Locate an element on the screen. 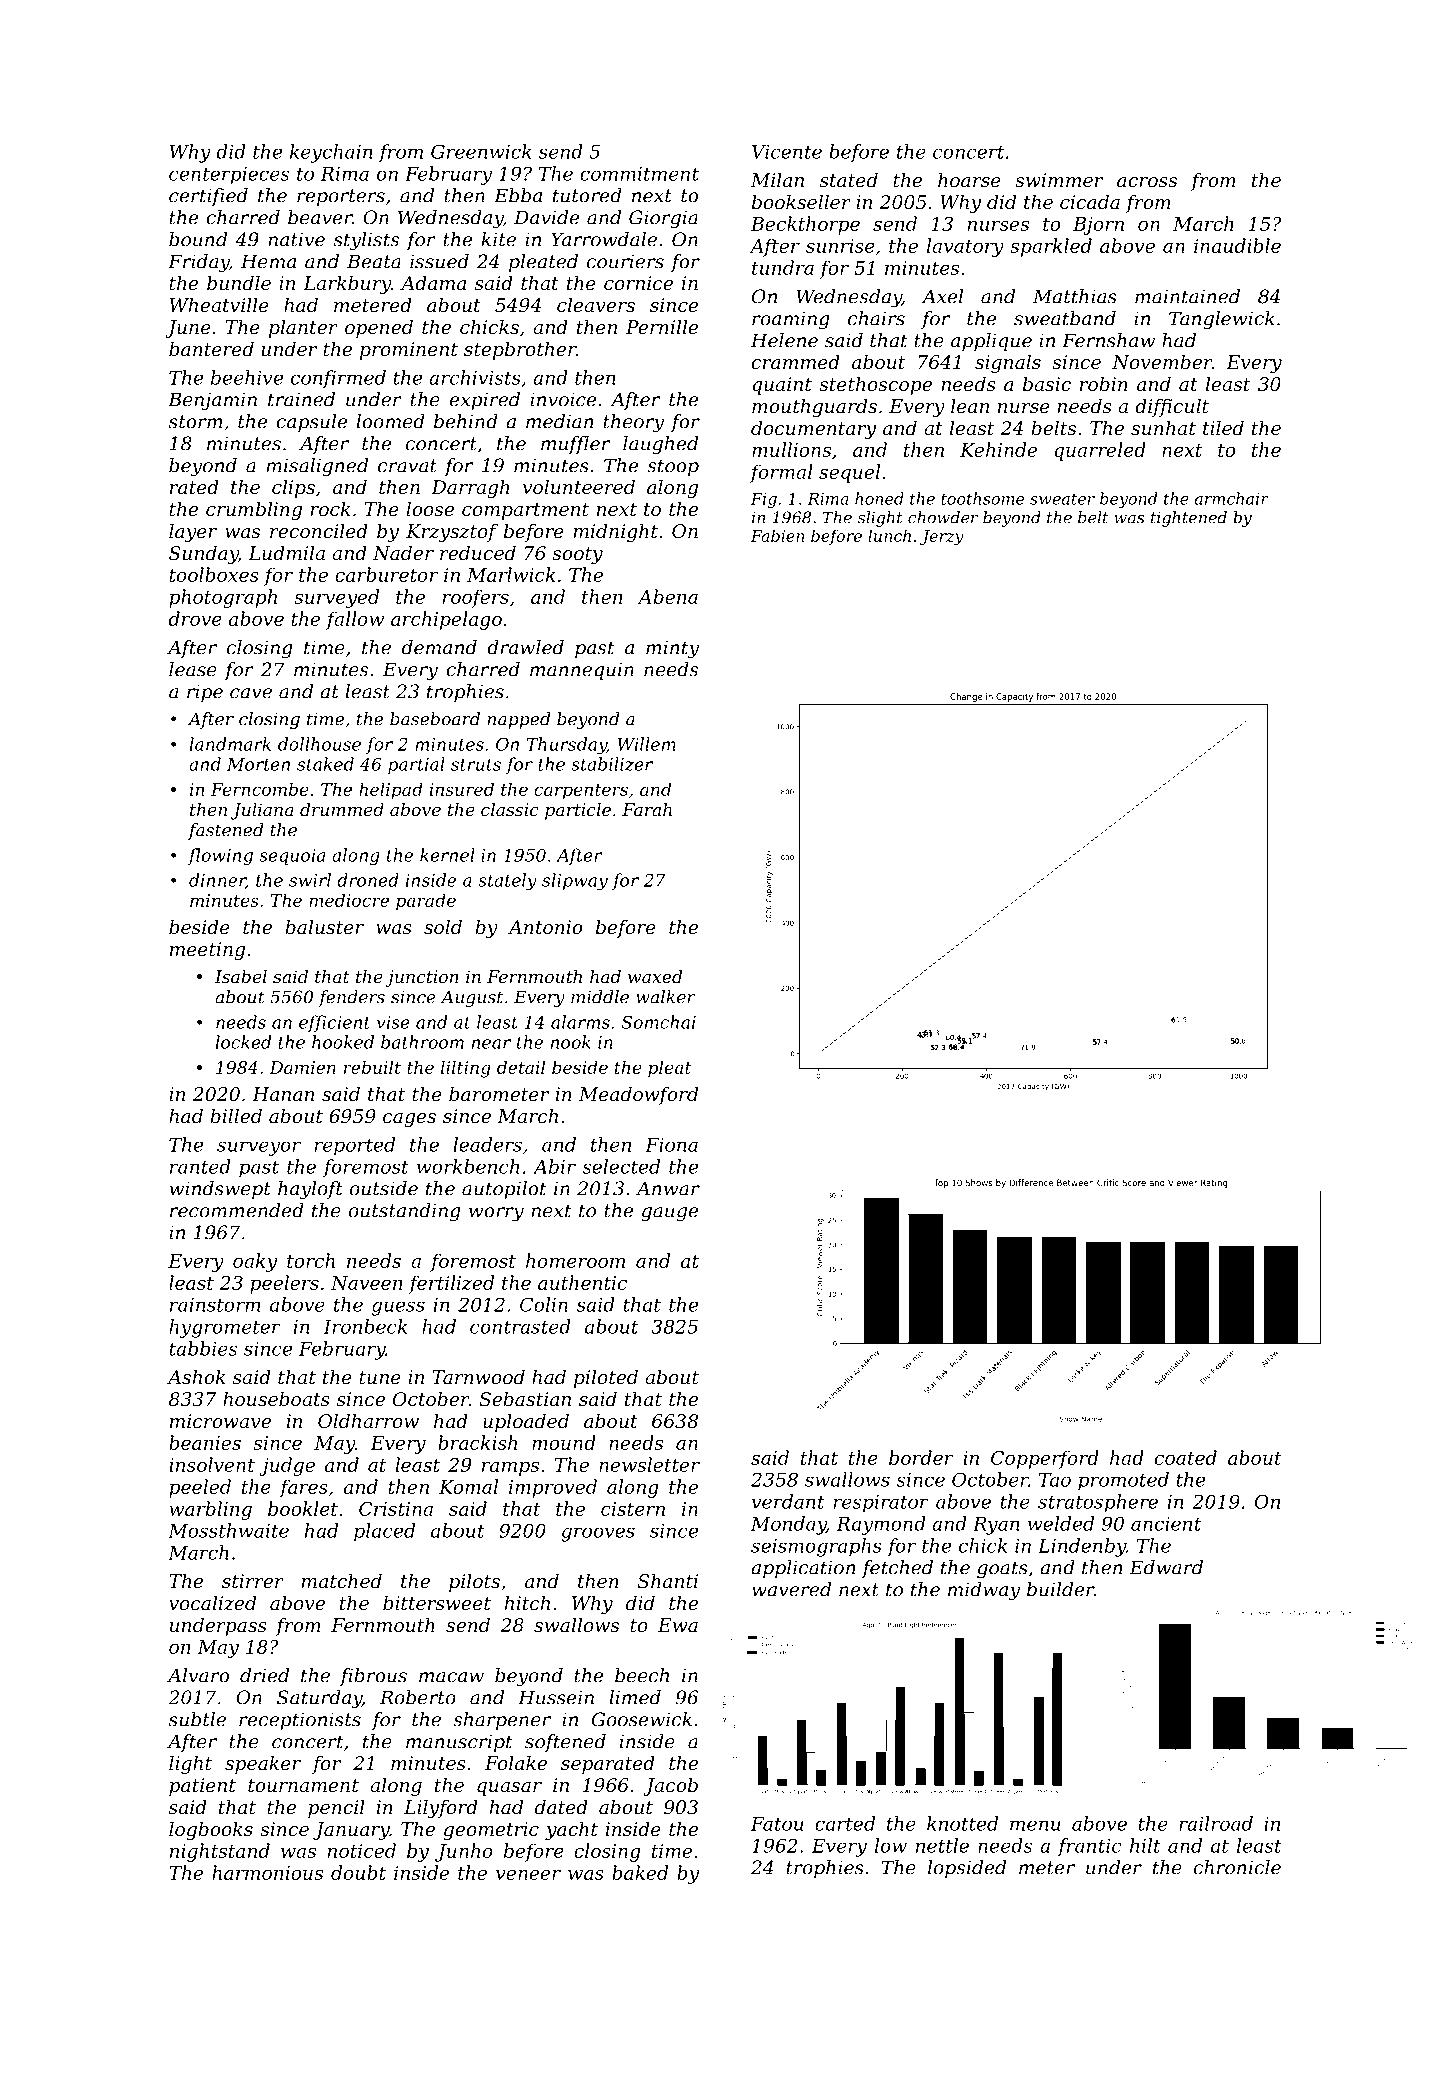  Larkbury is located at coordinates (347, 284).
